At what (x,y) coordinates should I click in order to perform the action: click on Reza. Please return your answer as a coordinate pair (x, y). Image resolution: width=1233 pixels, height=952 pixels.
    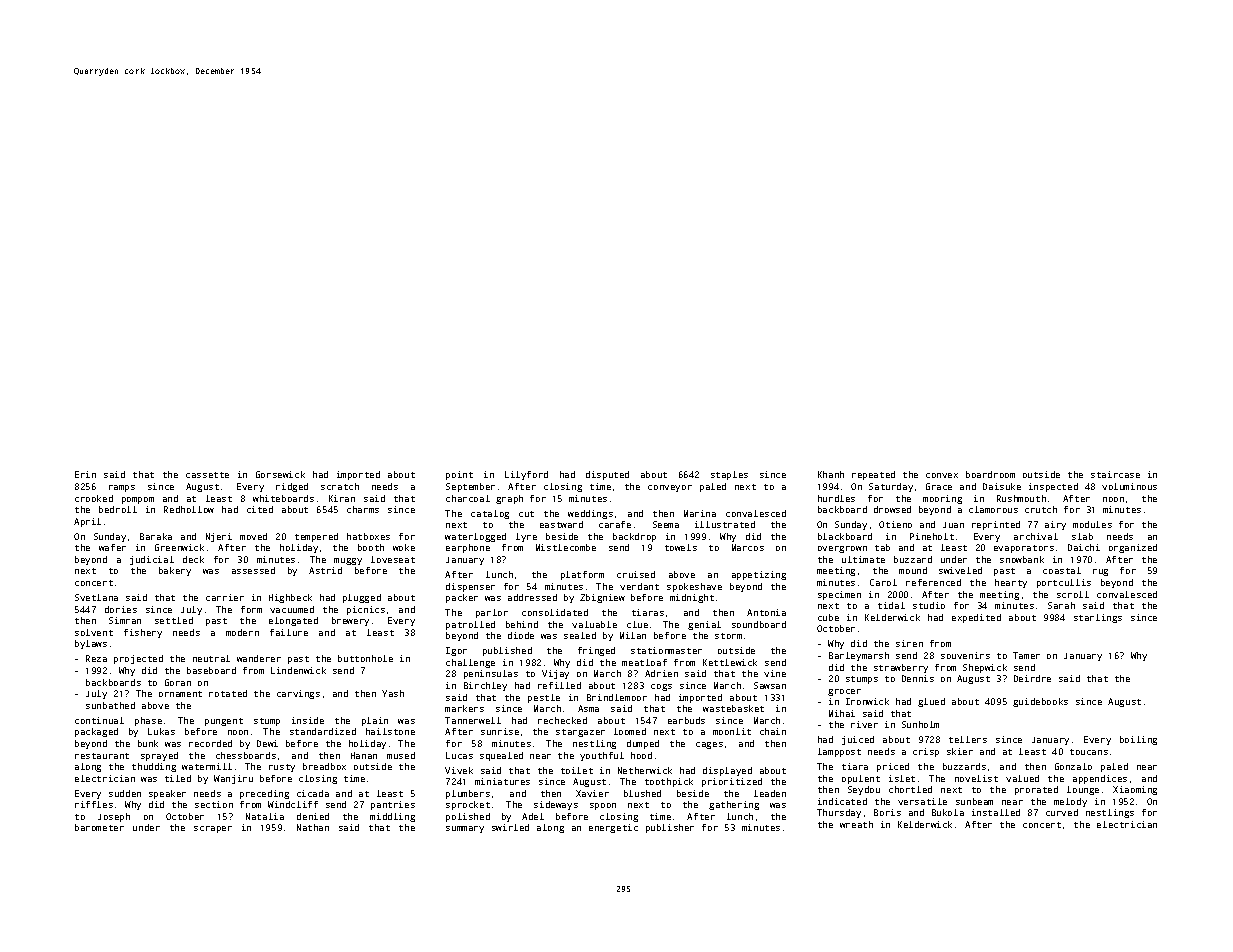
    Looking at the image, I should click on (96, 658).
